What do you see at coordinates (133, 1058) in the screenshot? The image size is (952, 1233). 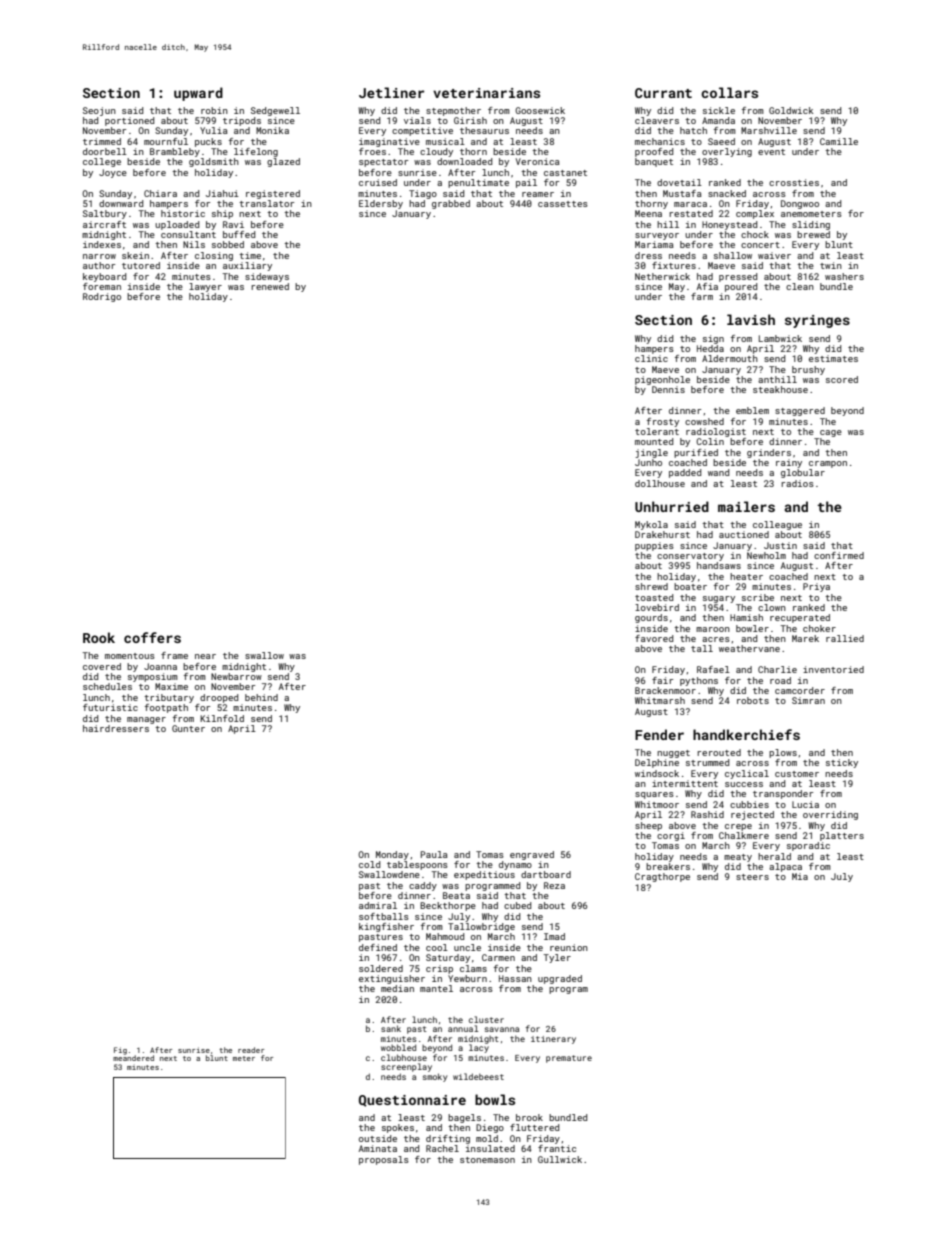 I see `meandered` at bounding box center [133, 1058].
